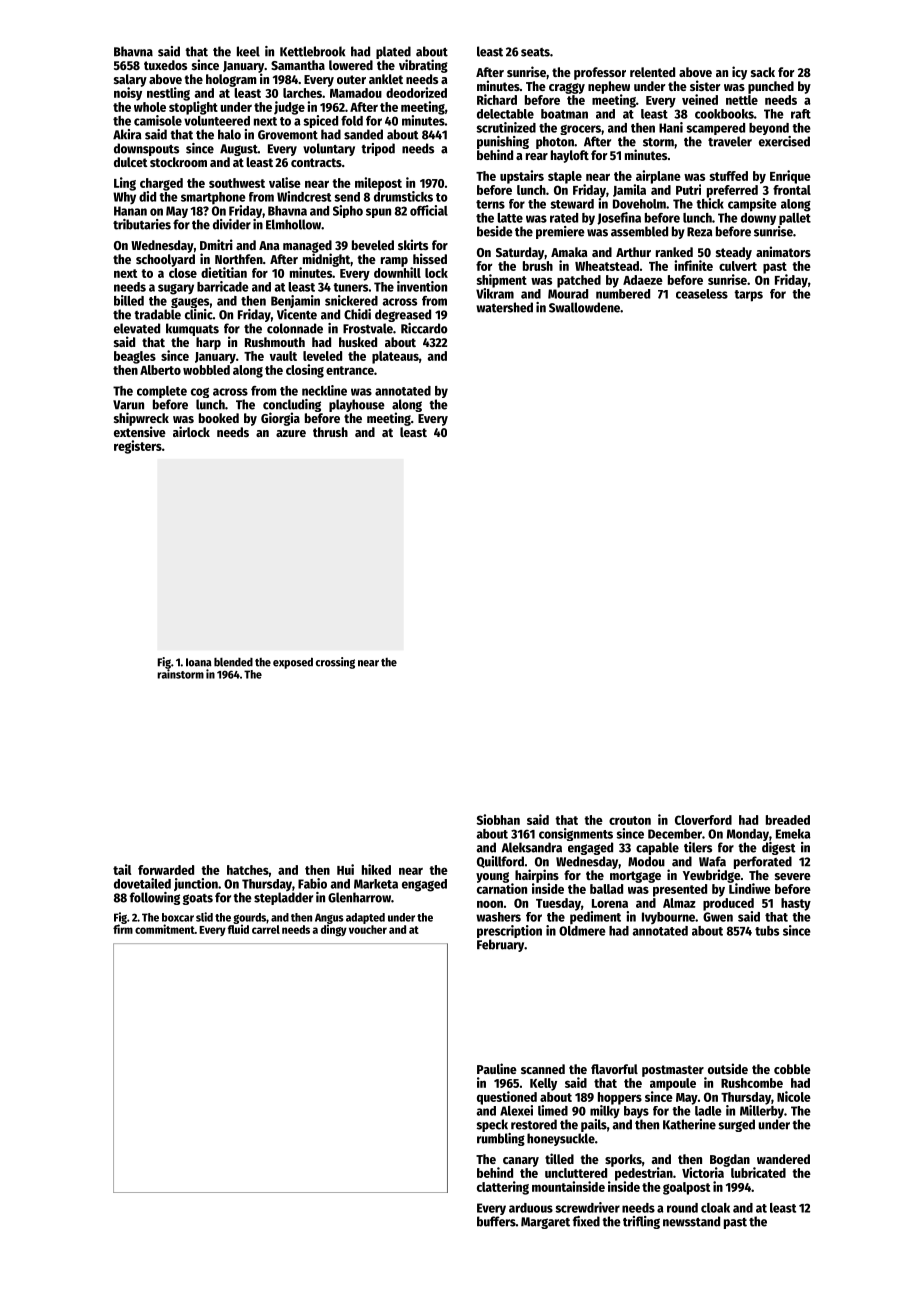  Describe the element at coordinates (496, 1221) in the screenshot. I see `buffers` at that location.
